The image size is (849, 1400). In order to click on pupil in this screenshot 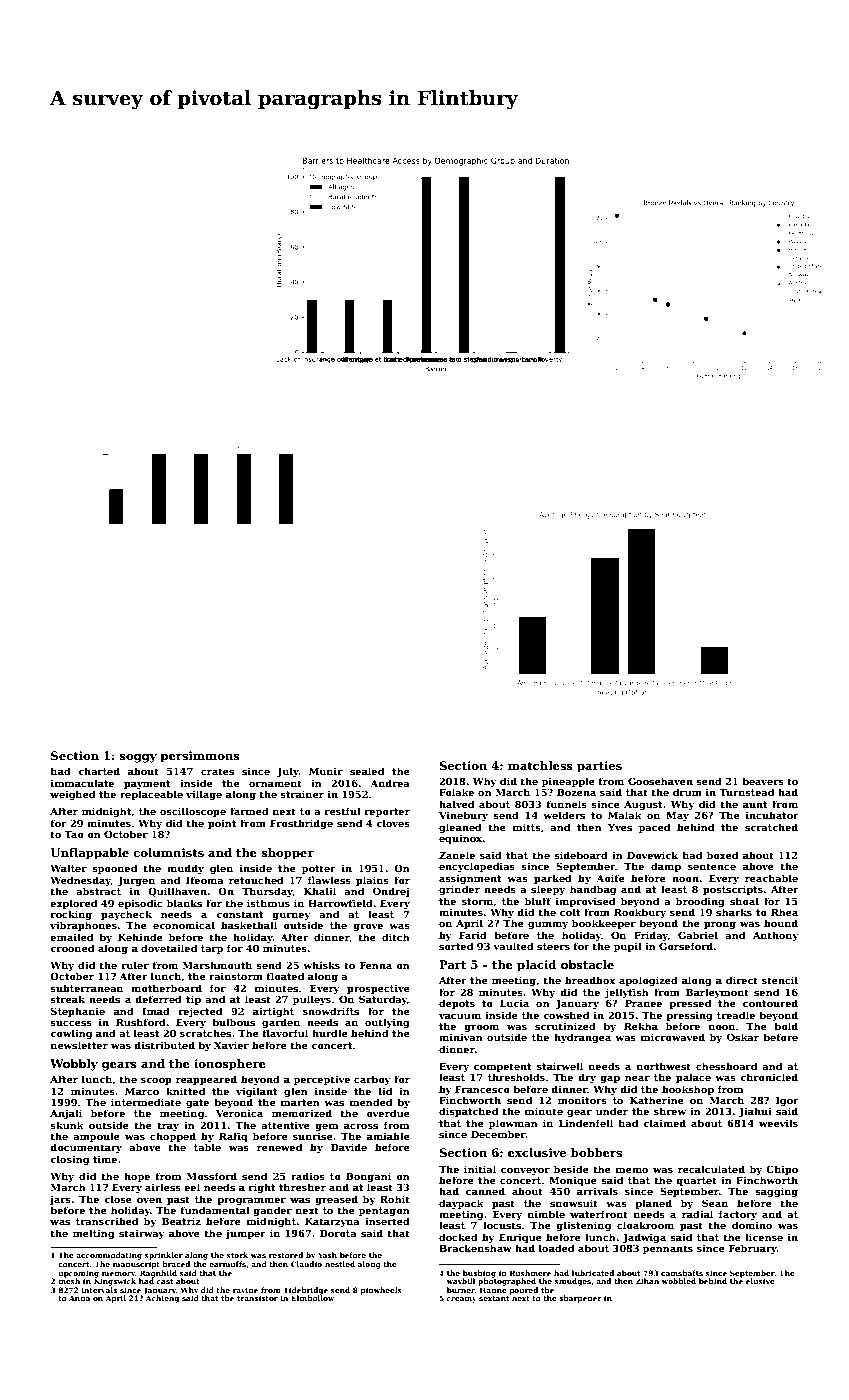, I will do `click(628, 947)`.
